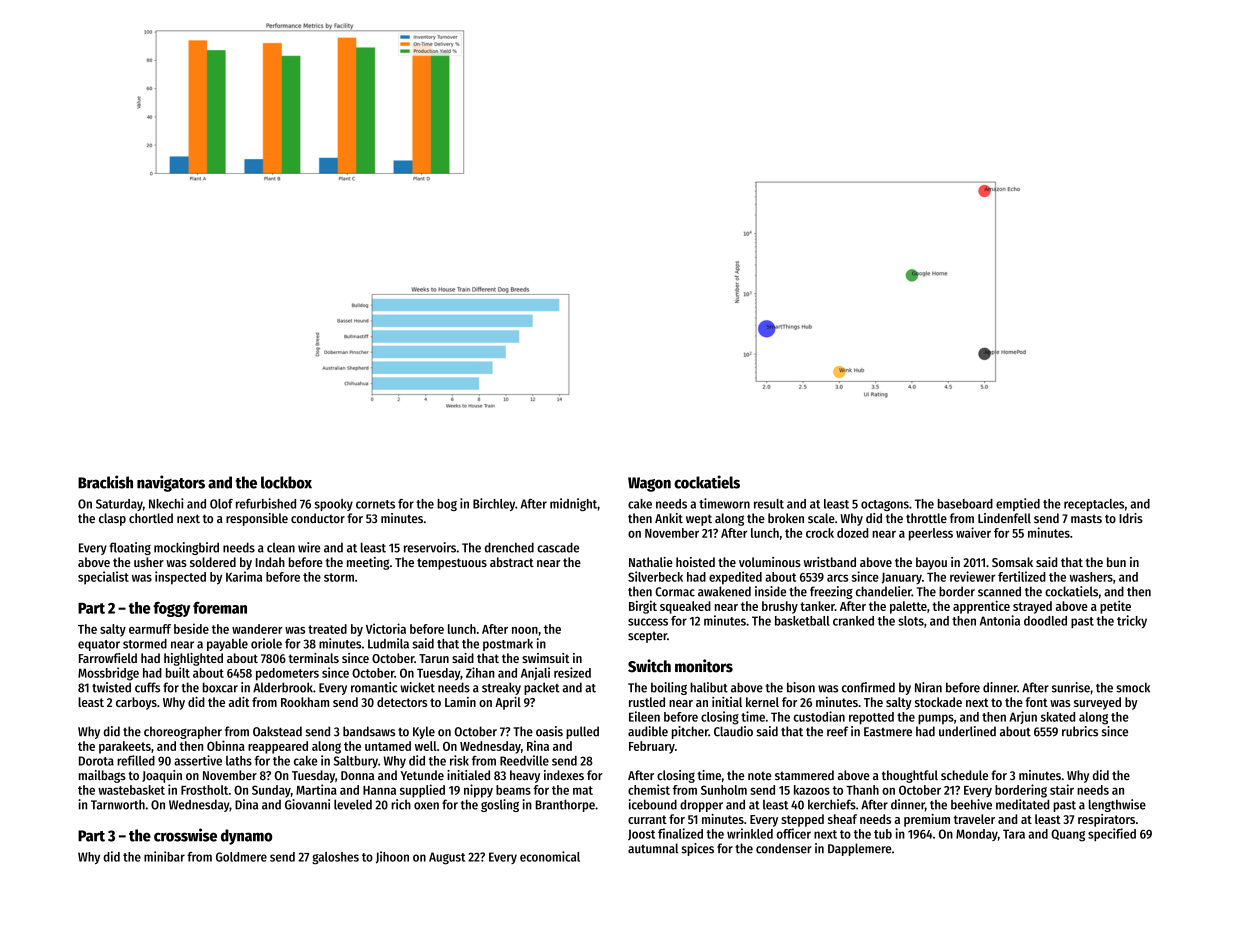 This screenshot has width=1233, height=952. I want to click on adit, so click(239, 702).
